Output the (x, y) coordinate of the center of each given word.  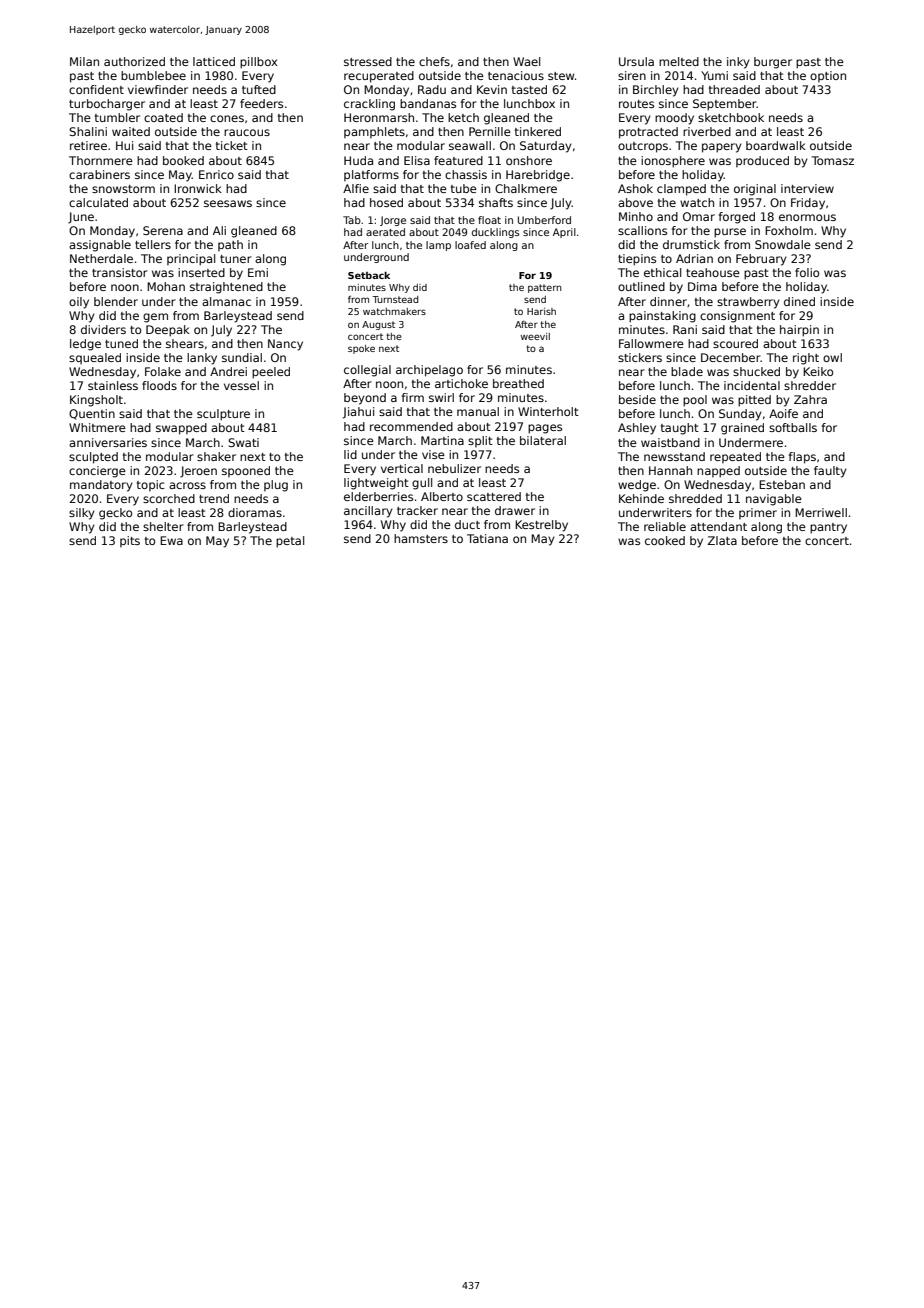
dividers (103, 329)
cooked (665, 540)
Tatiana (487, 538)
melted (679, 61)
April (564, 233)
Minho (636, 216)
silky (82, 514)
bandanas (428, 103)
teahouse (713, 272)
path (230, 245)
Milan (84, 61)
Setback (369, 275)
